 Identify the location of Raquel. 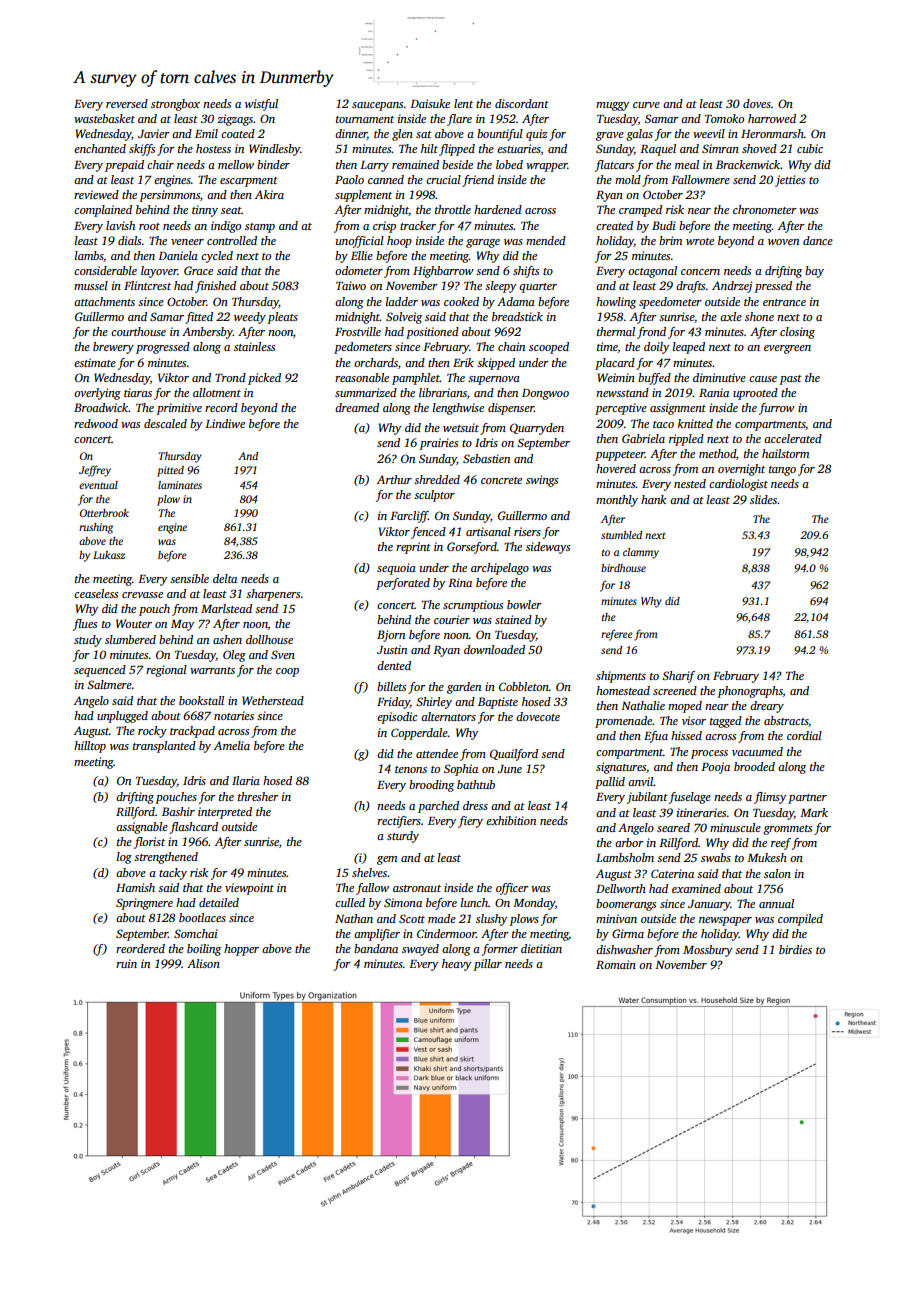
(658, 150).
